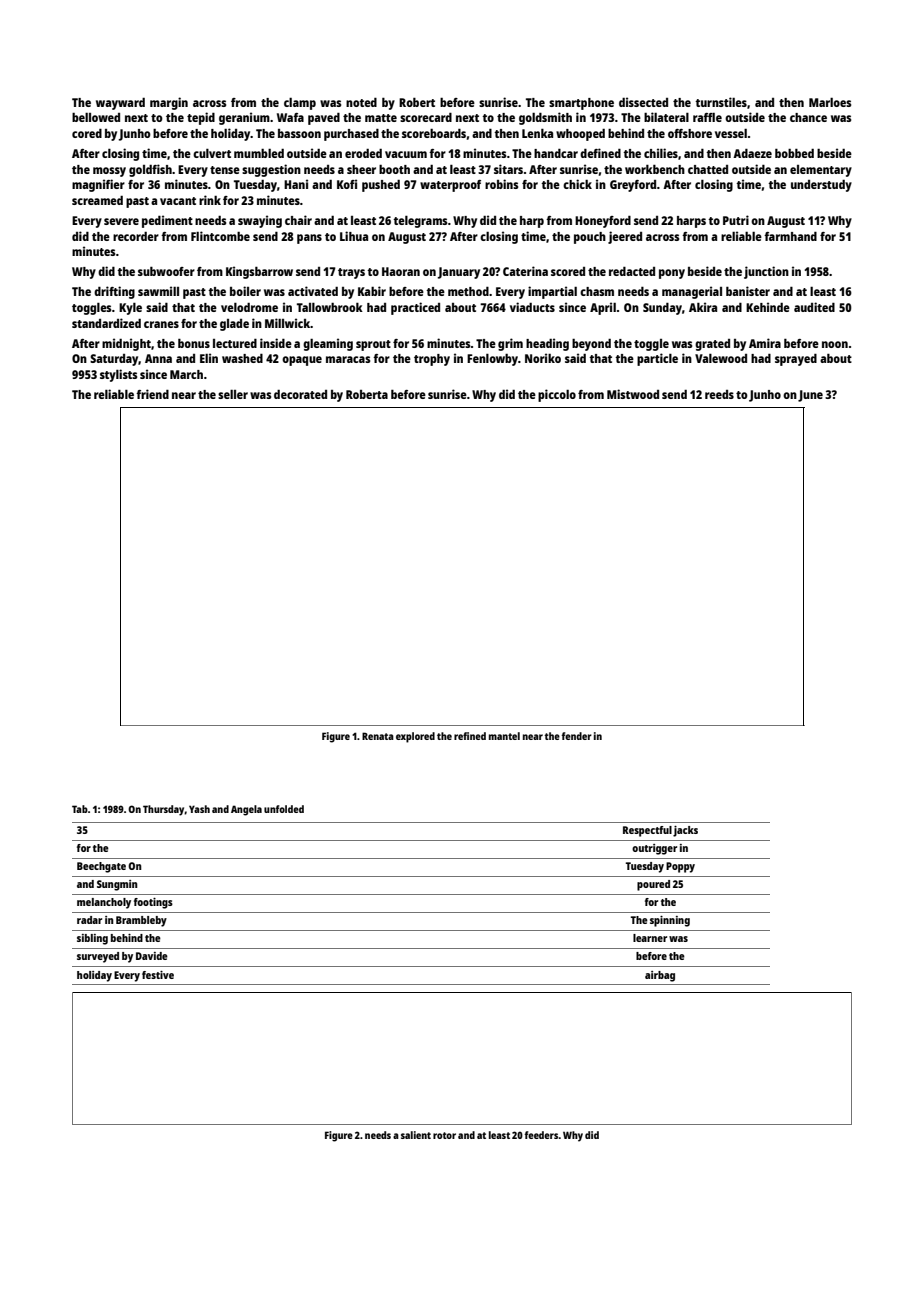  Describe the element at coordinates (416, 1135) in the page. I see `salient` at that location.
